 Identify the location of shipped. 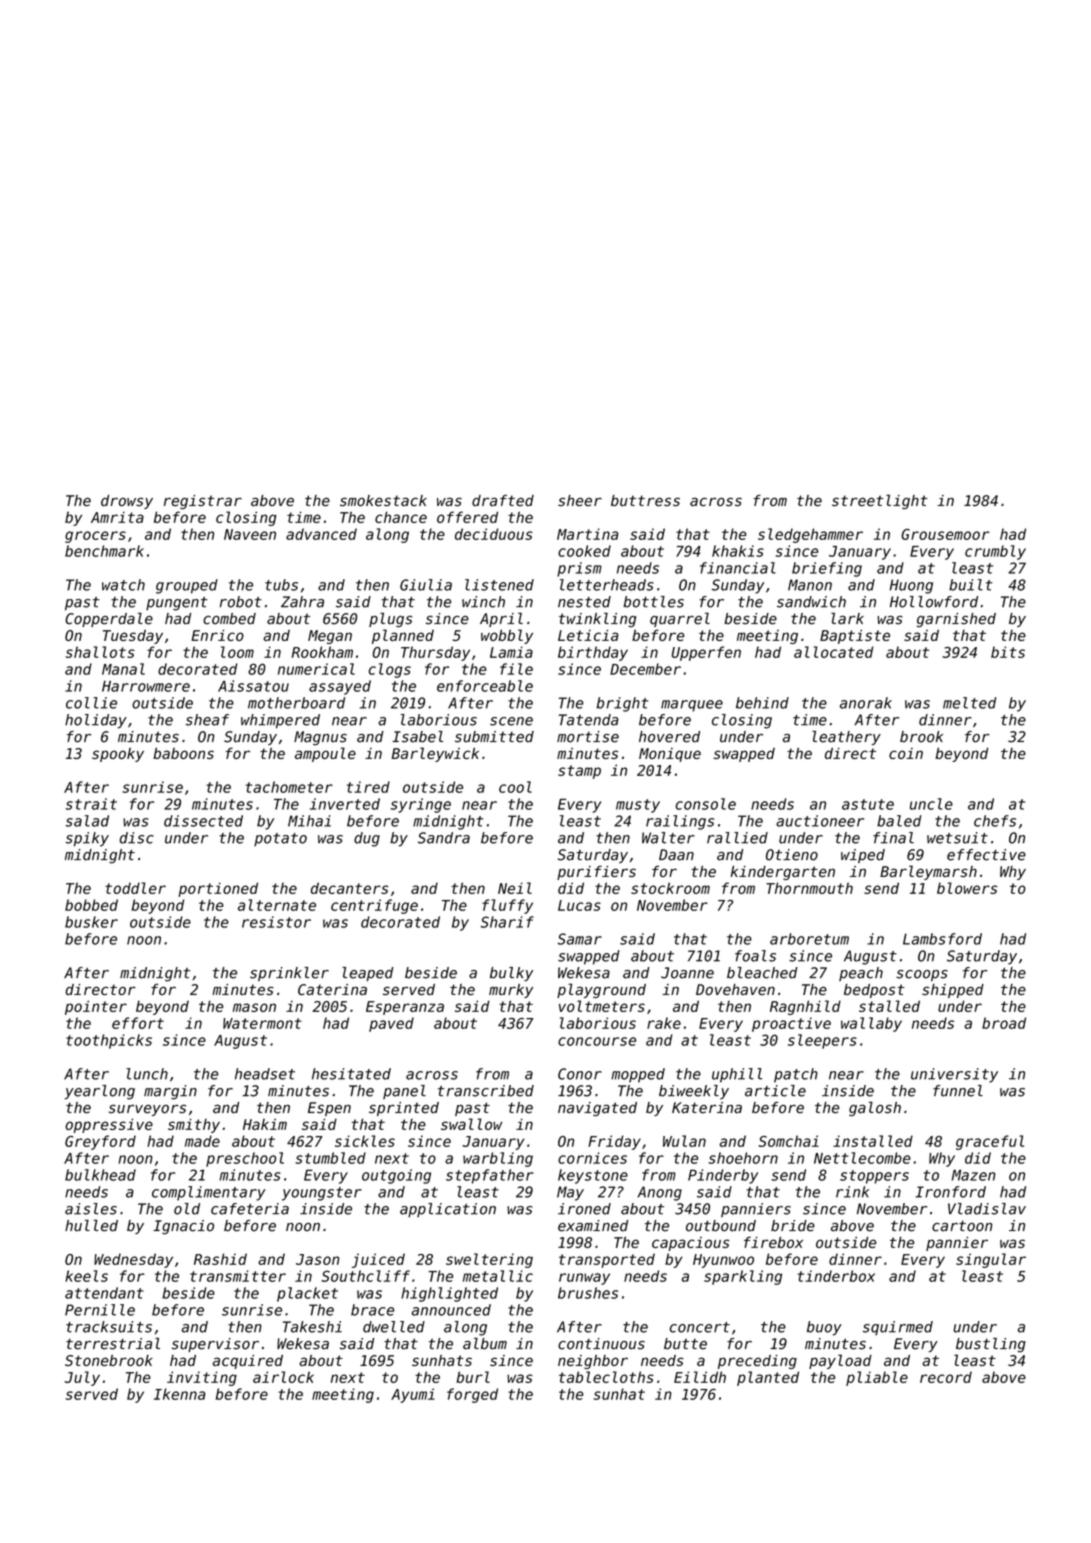
(953, 991).
